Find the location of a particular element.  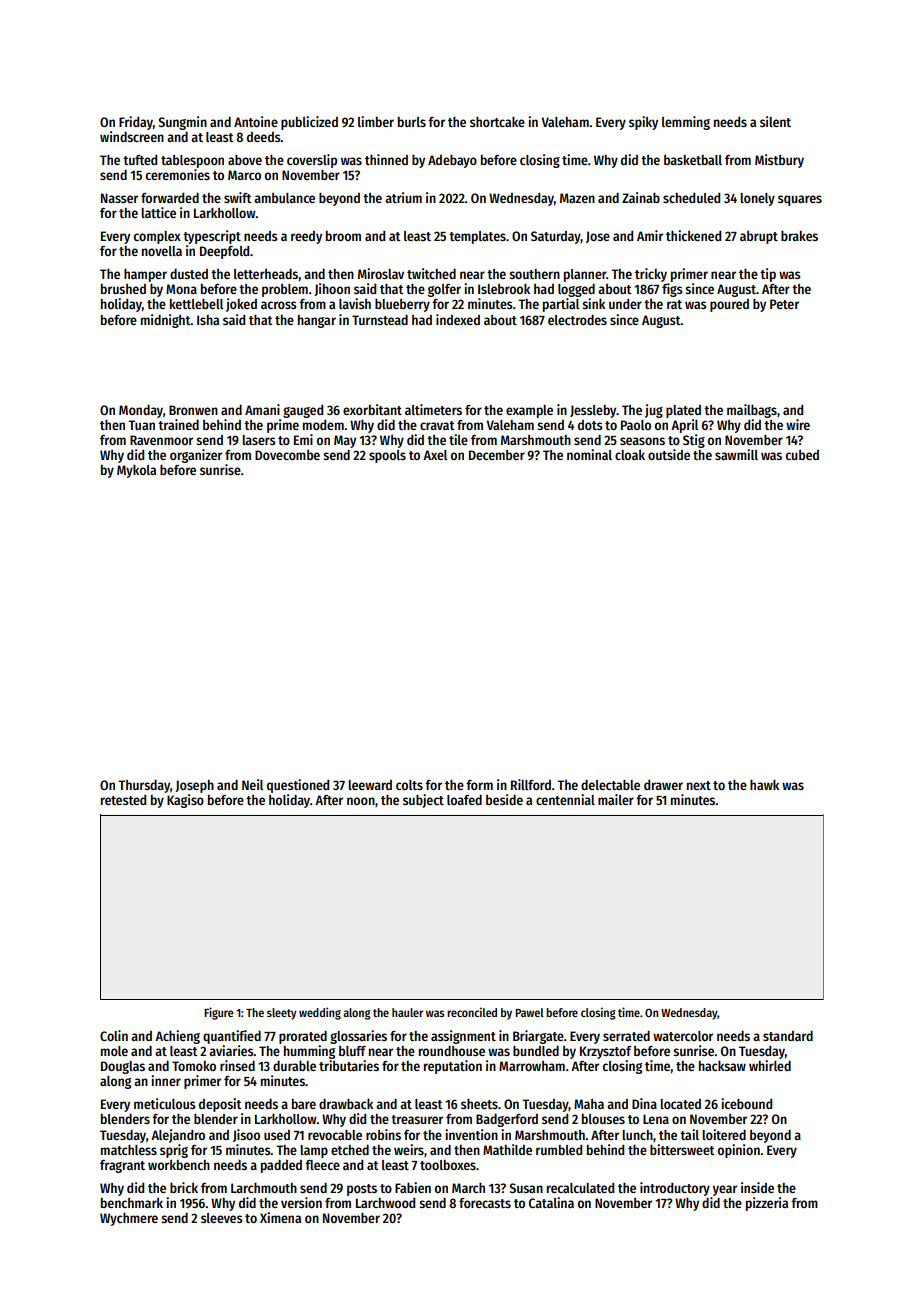

Wychmere is located at coordinates (129, 1219).
